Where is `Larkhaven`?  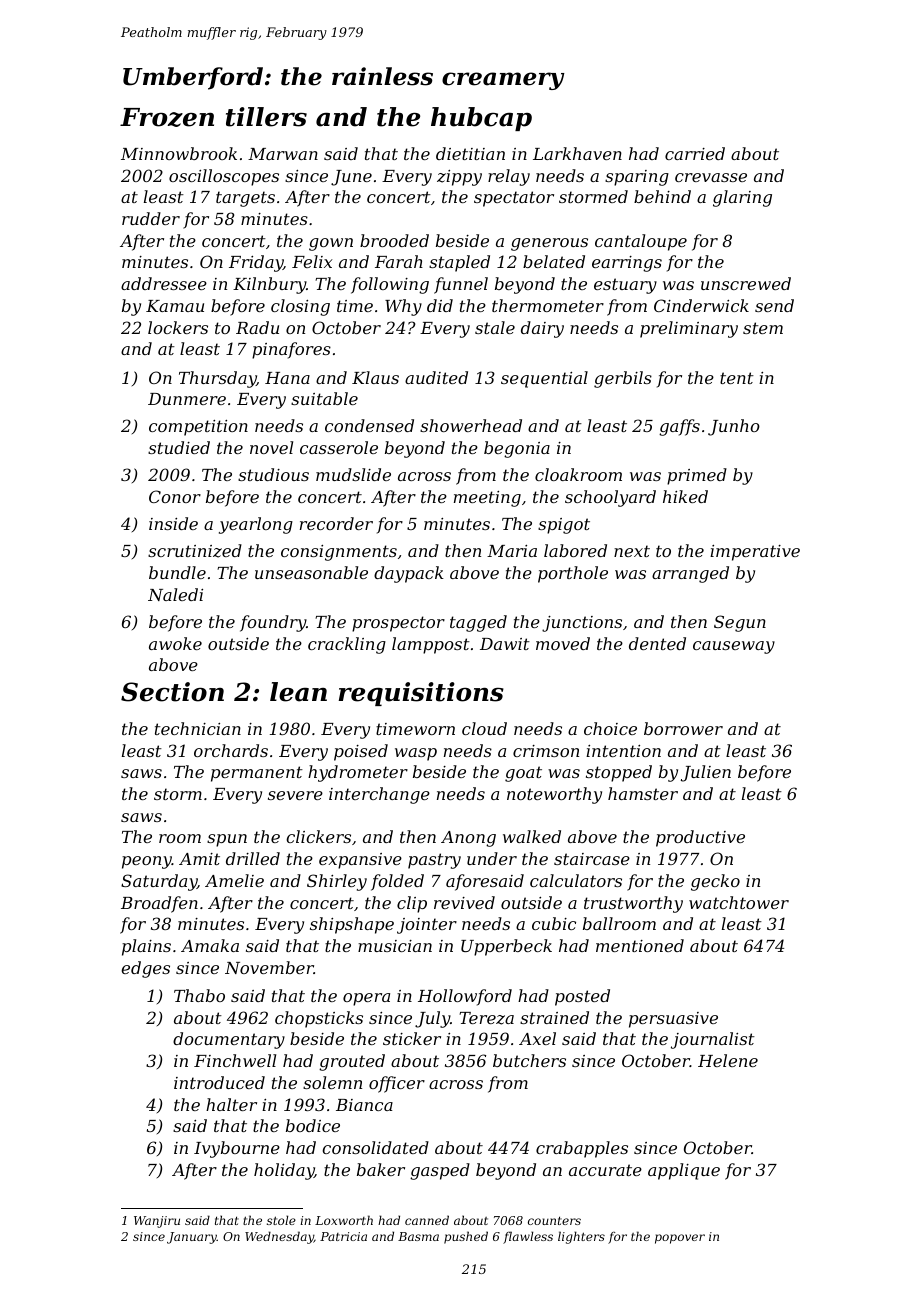 Larkhaven is located at coordinates (577, 153).
